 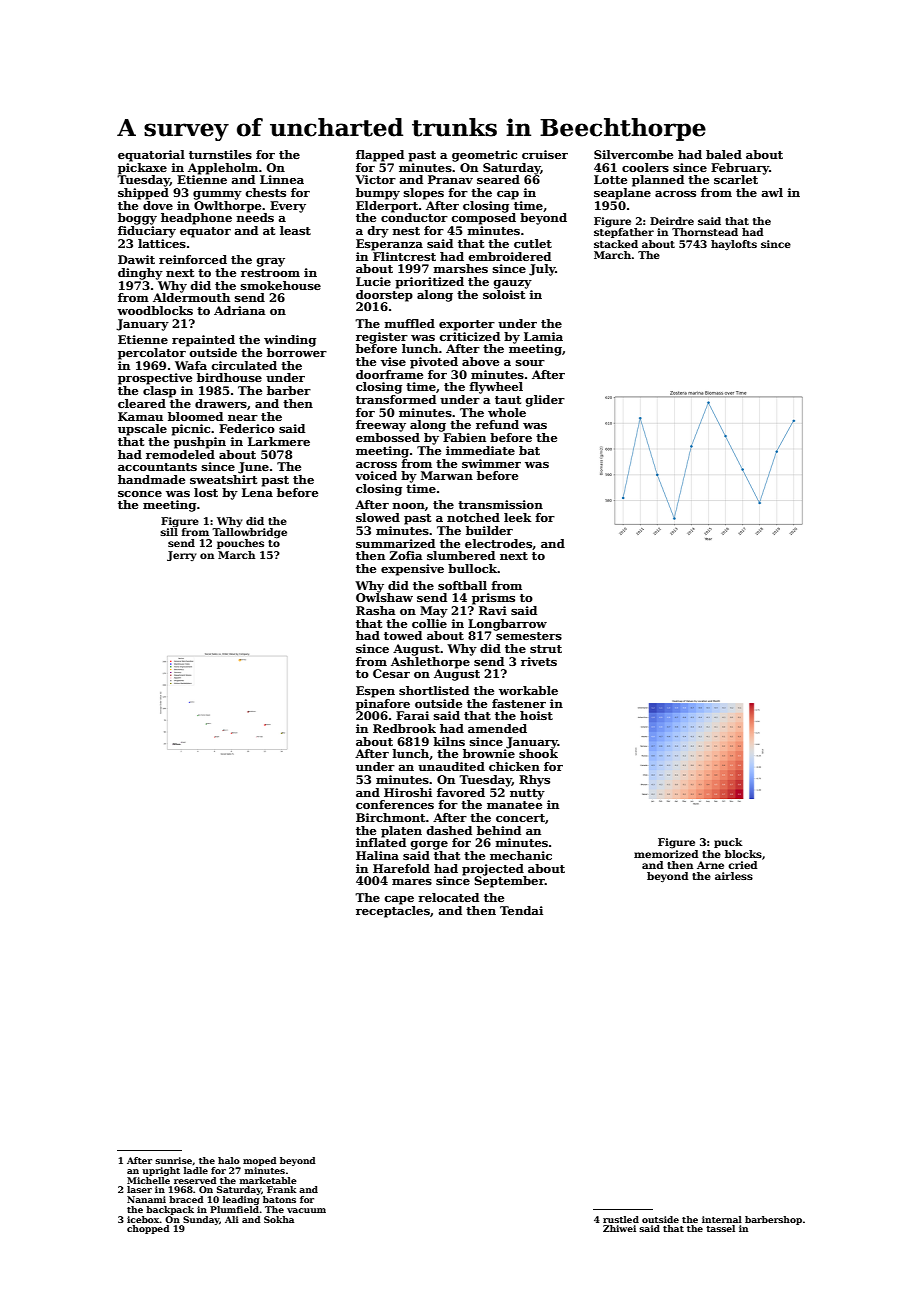 I want to click on memorized, so click(x=666, y=854).
